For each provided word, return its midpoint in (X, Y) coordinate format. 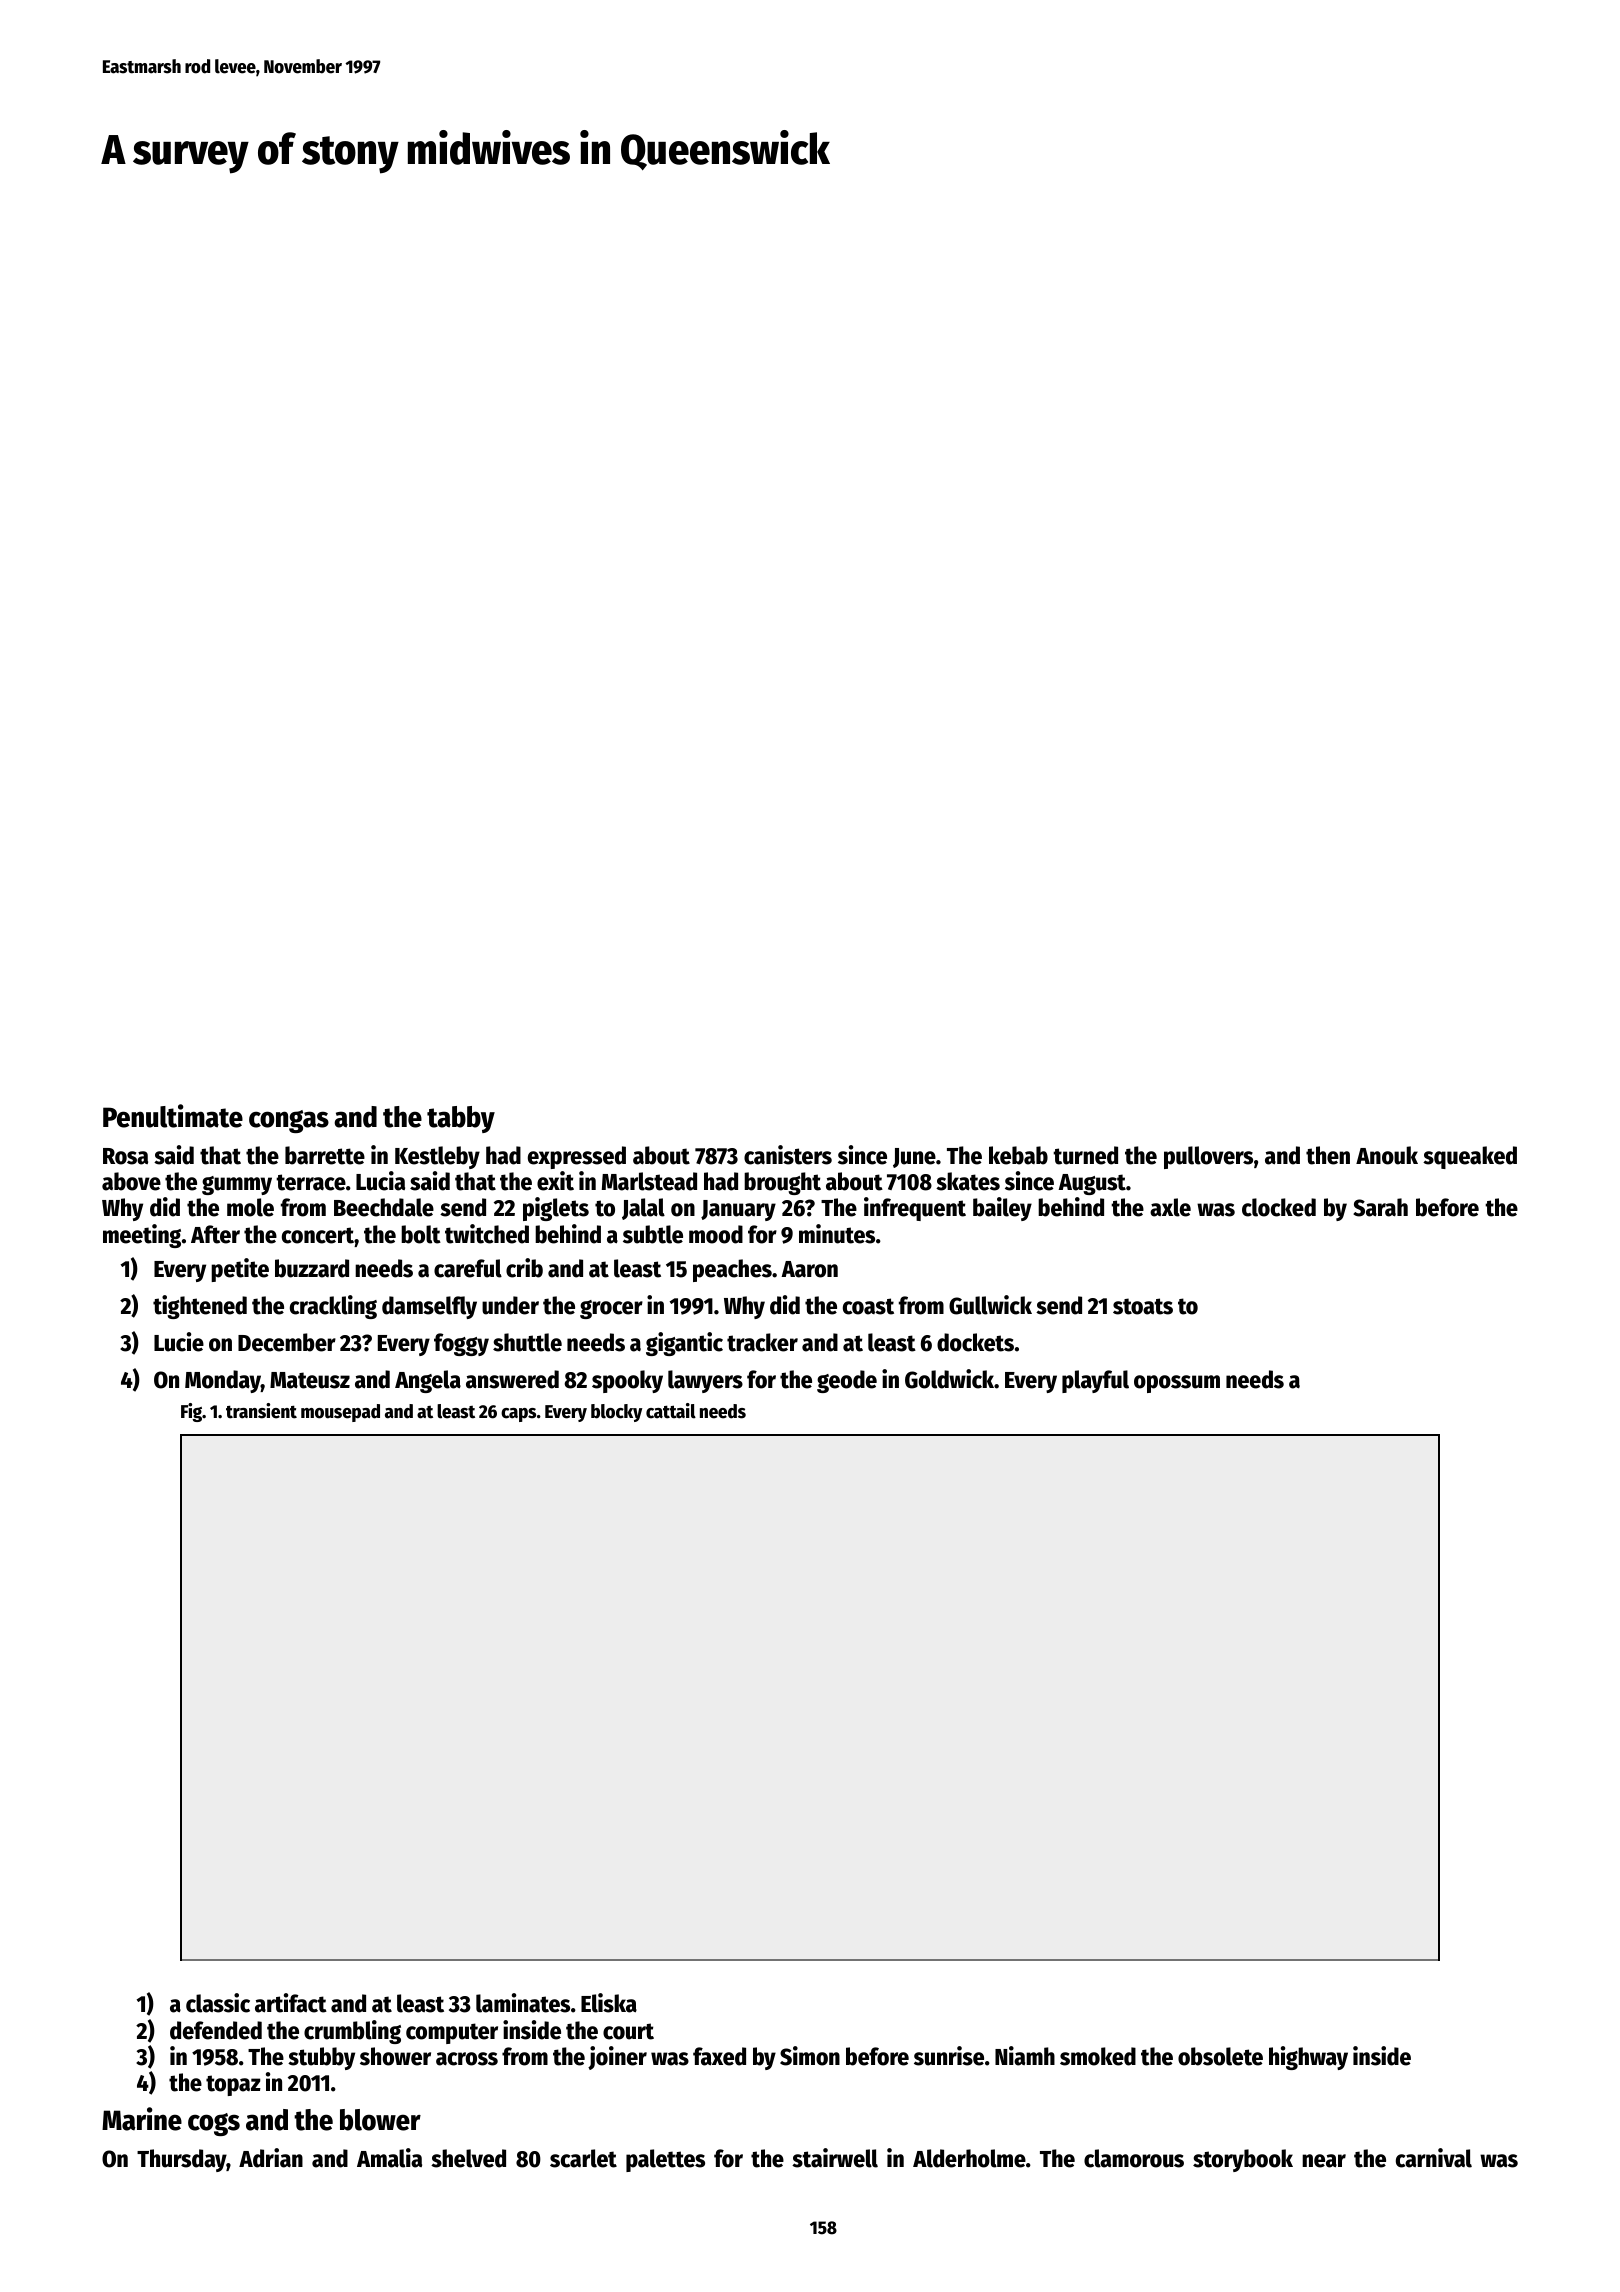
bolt (421, 1234)
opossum (1177, 1384)
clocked (1279, 1207)
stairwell (835, 2158)
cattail (671, 1411)
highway (1308, 2058)
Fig (191, 1412)
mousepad (340, 1413)
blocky (616, 1413)
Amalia (389, 2158)
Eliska (609, 2003)
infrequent (915, 1209)
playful (1095, 1381)
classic (218, 2003)
